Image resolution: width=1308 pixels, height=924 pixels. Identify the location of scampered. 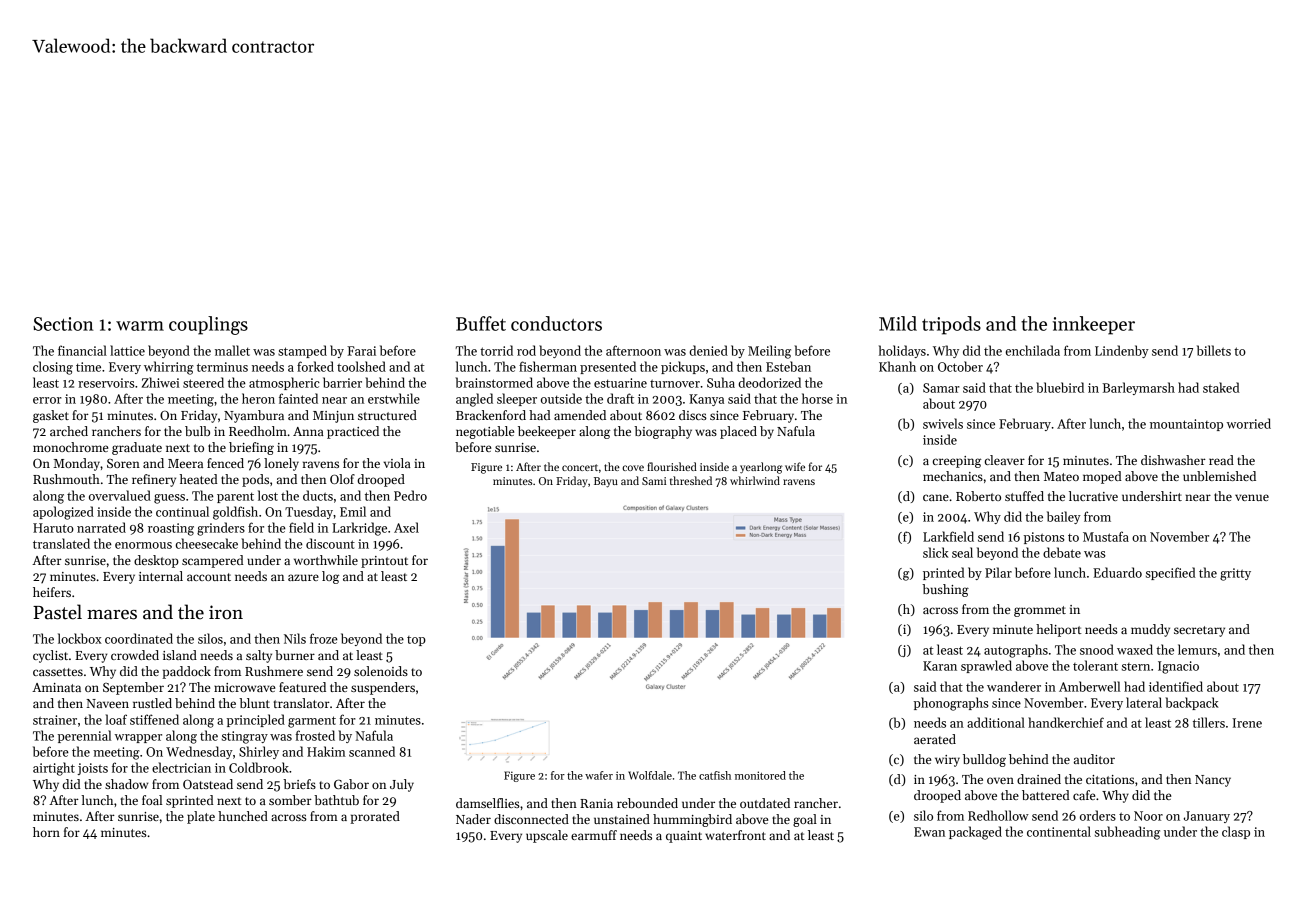
(213, 561).
